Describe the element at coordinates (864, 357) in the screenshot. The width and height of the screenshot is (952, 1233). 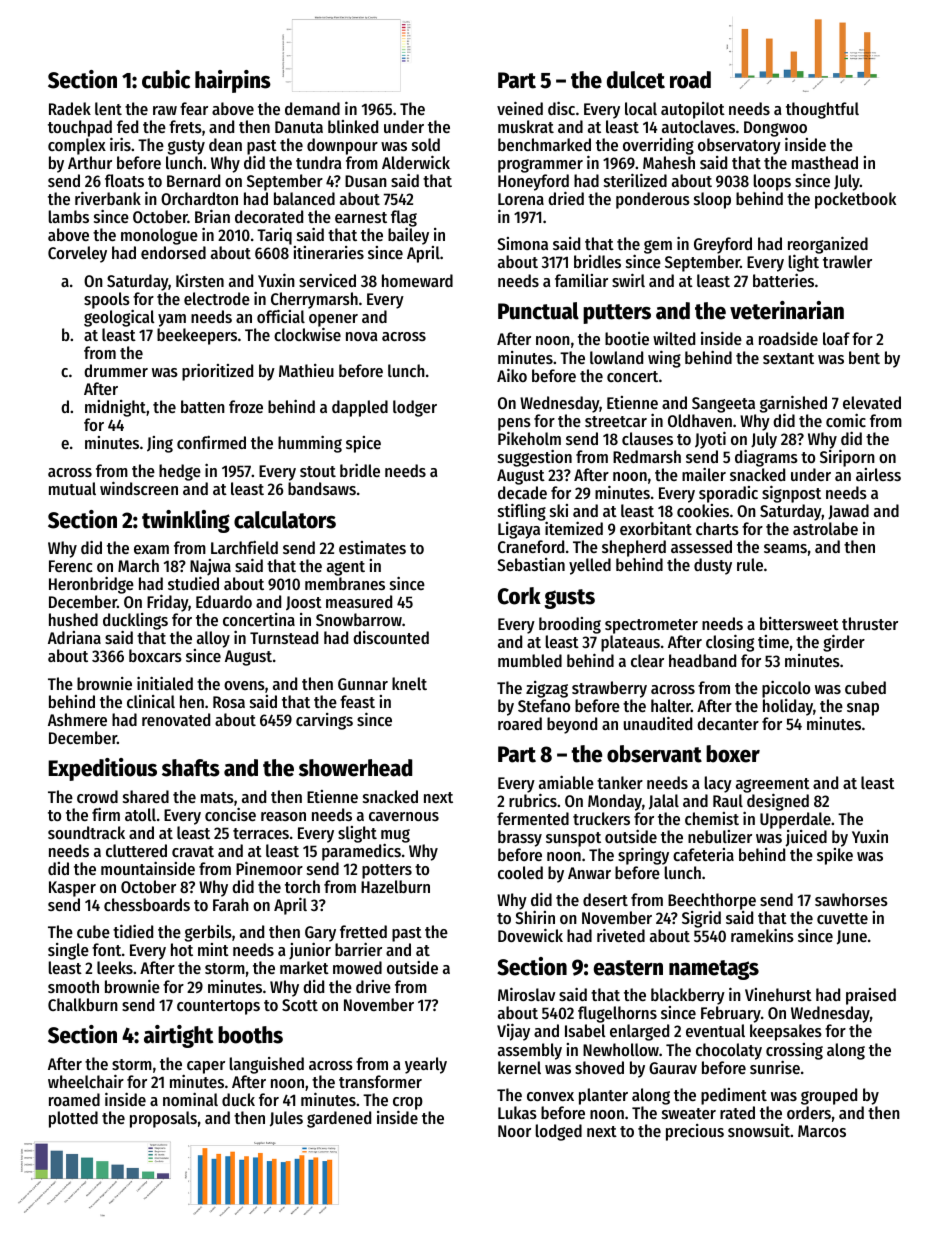
I see `bent` at that location.
